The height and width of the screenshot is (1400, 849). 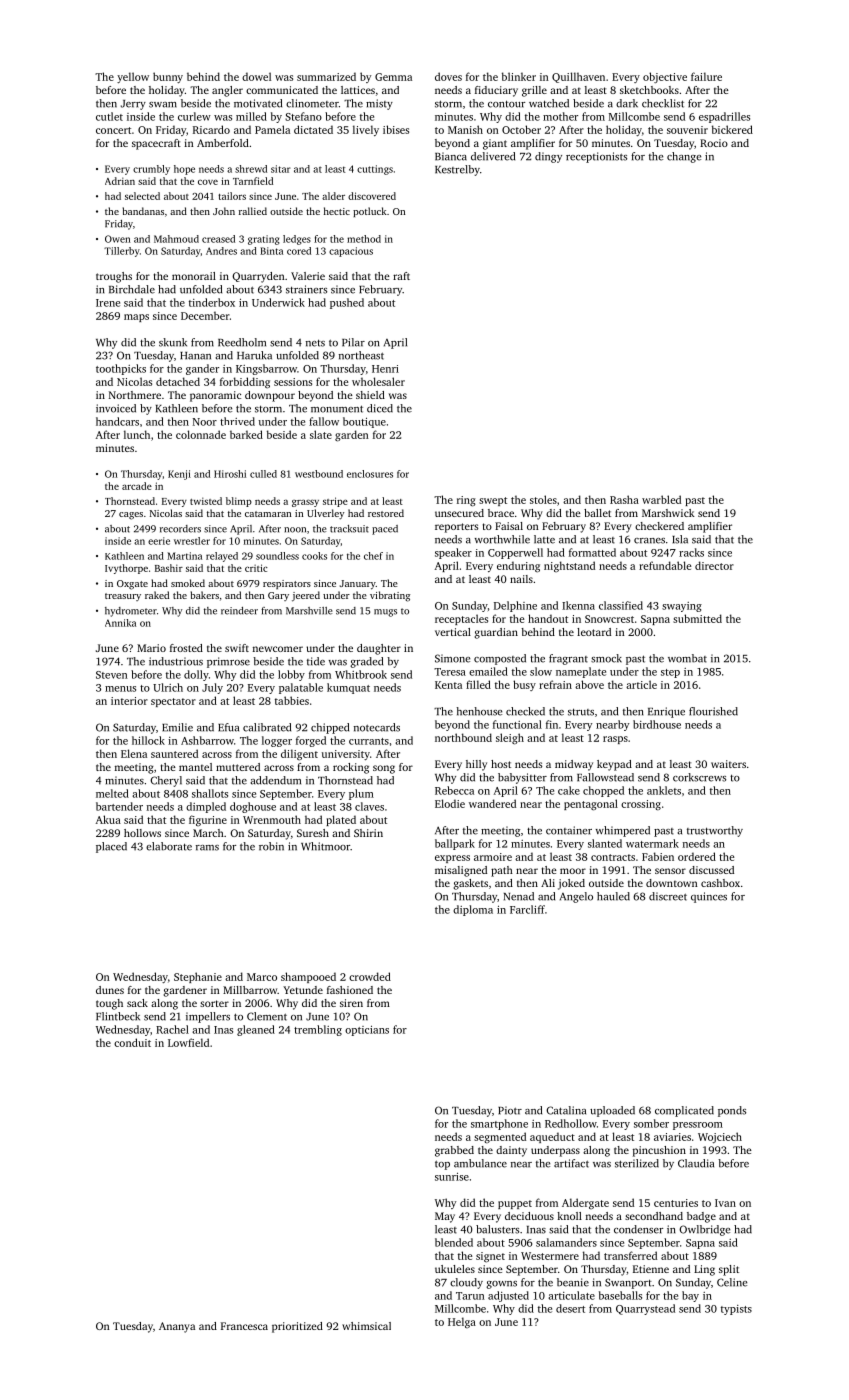 What do you see at coordinates (457, 170) in the screenshot?
I see `Kestrelby` at bounding box center [457, 170].
